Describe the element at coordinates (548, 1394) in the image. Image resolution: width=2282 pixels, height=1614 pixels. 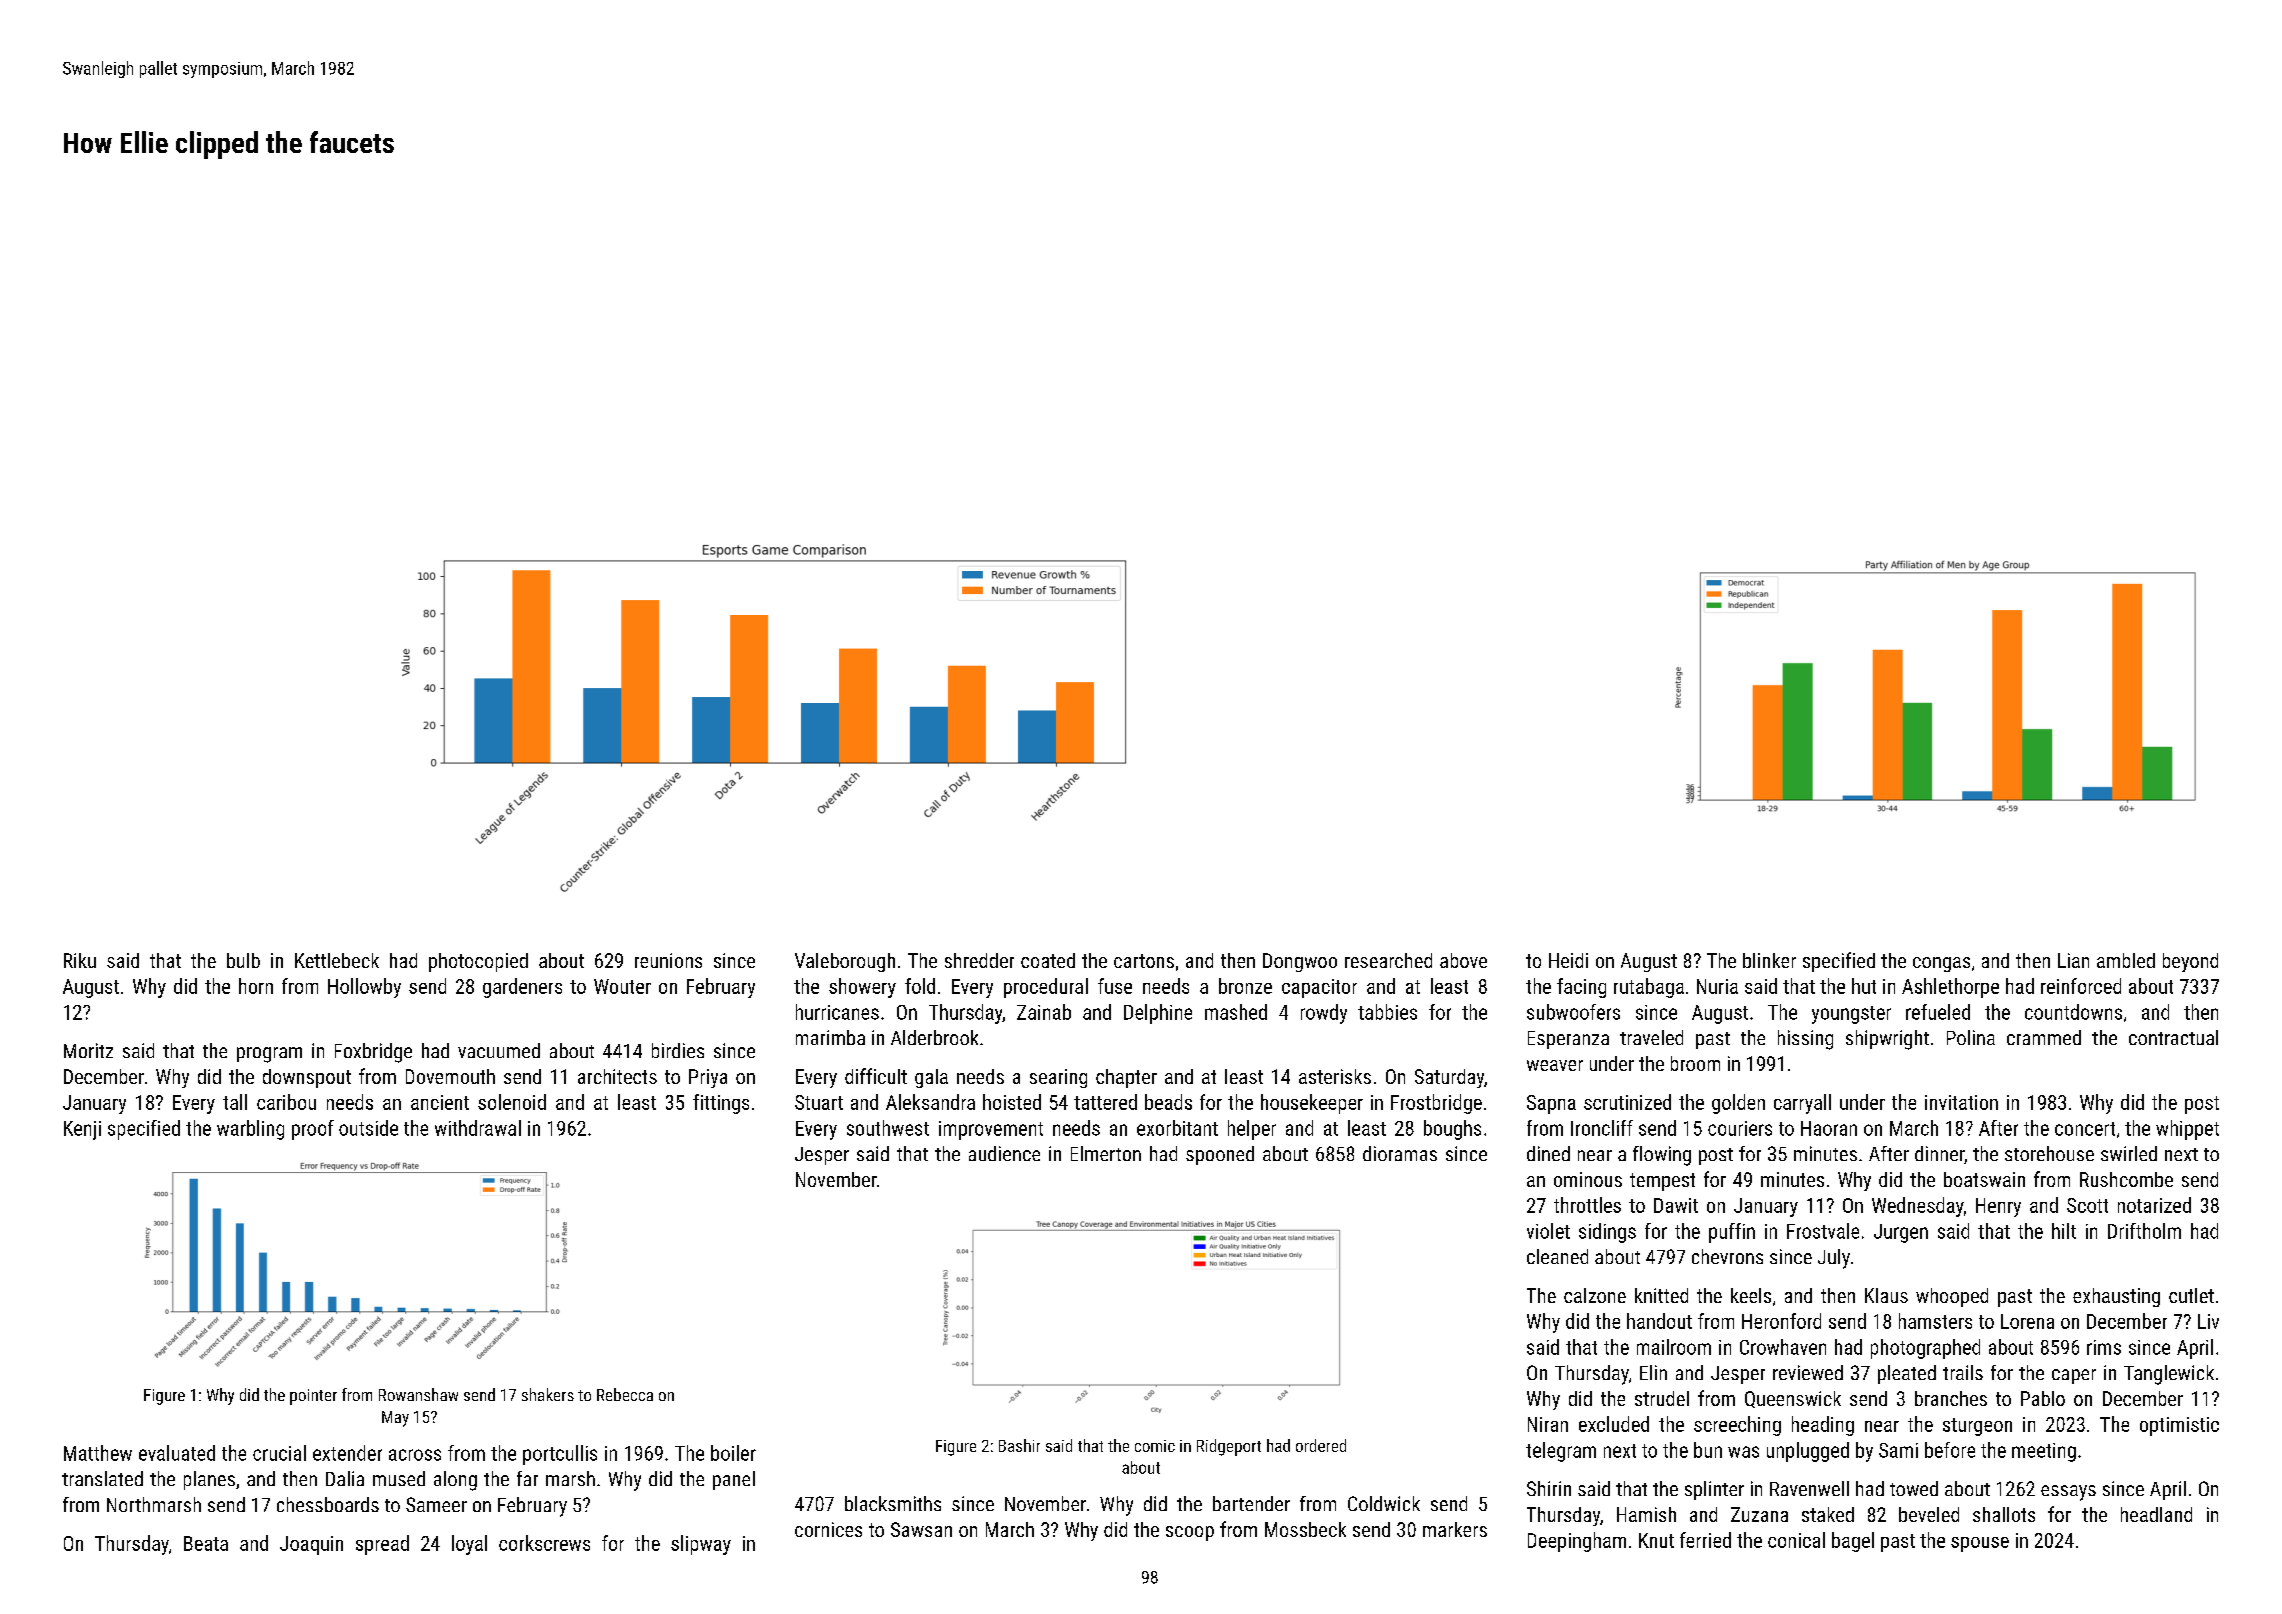
I see `shakers` at that location.
